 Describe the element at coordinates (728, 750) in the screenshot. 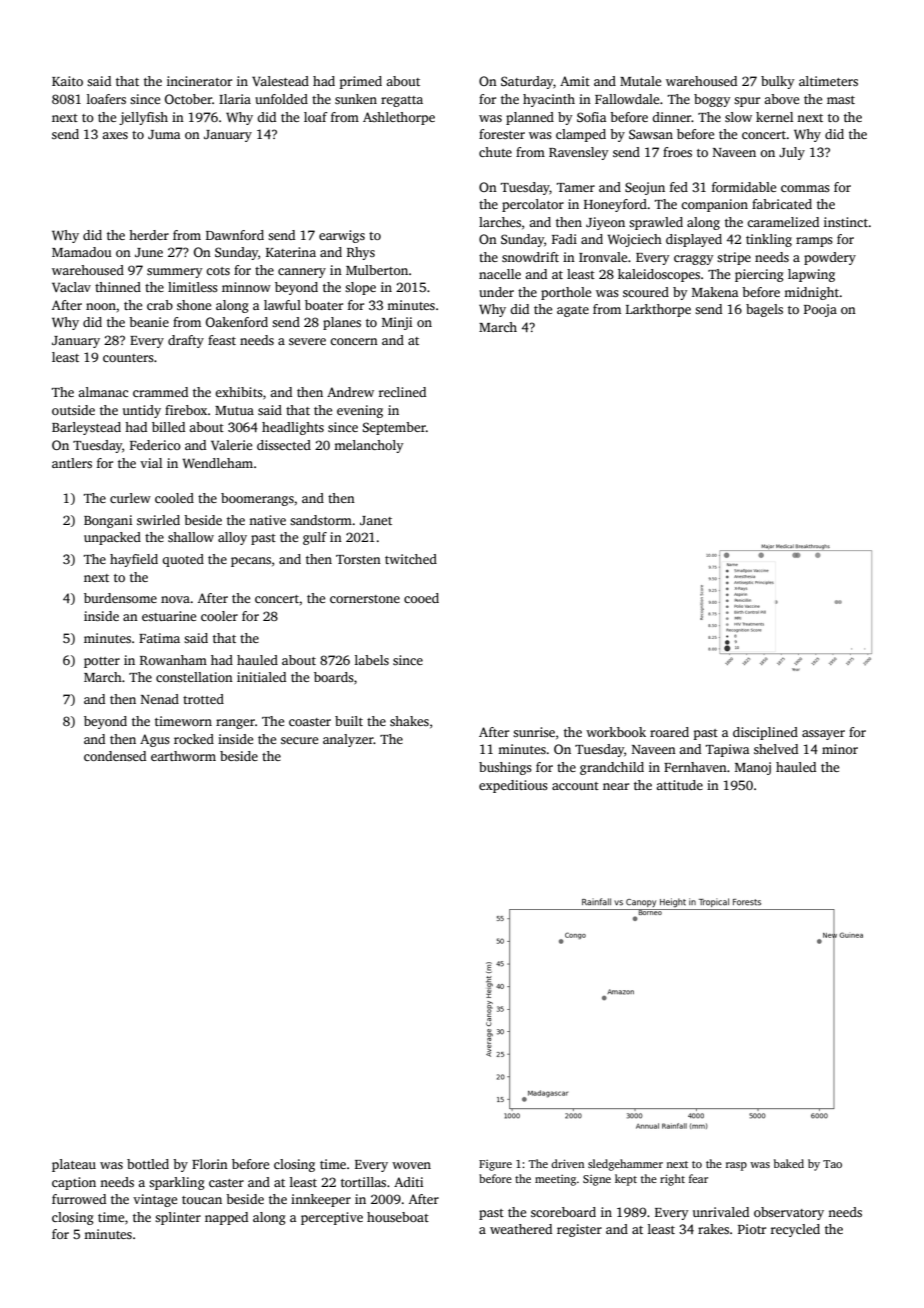

I see `Tapiwa` at that location.
